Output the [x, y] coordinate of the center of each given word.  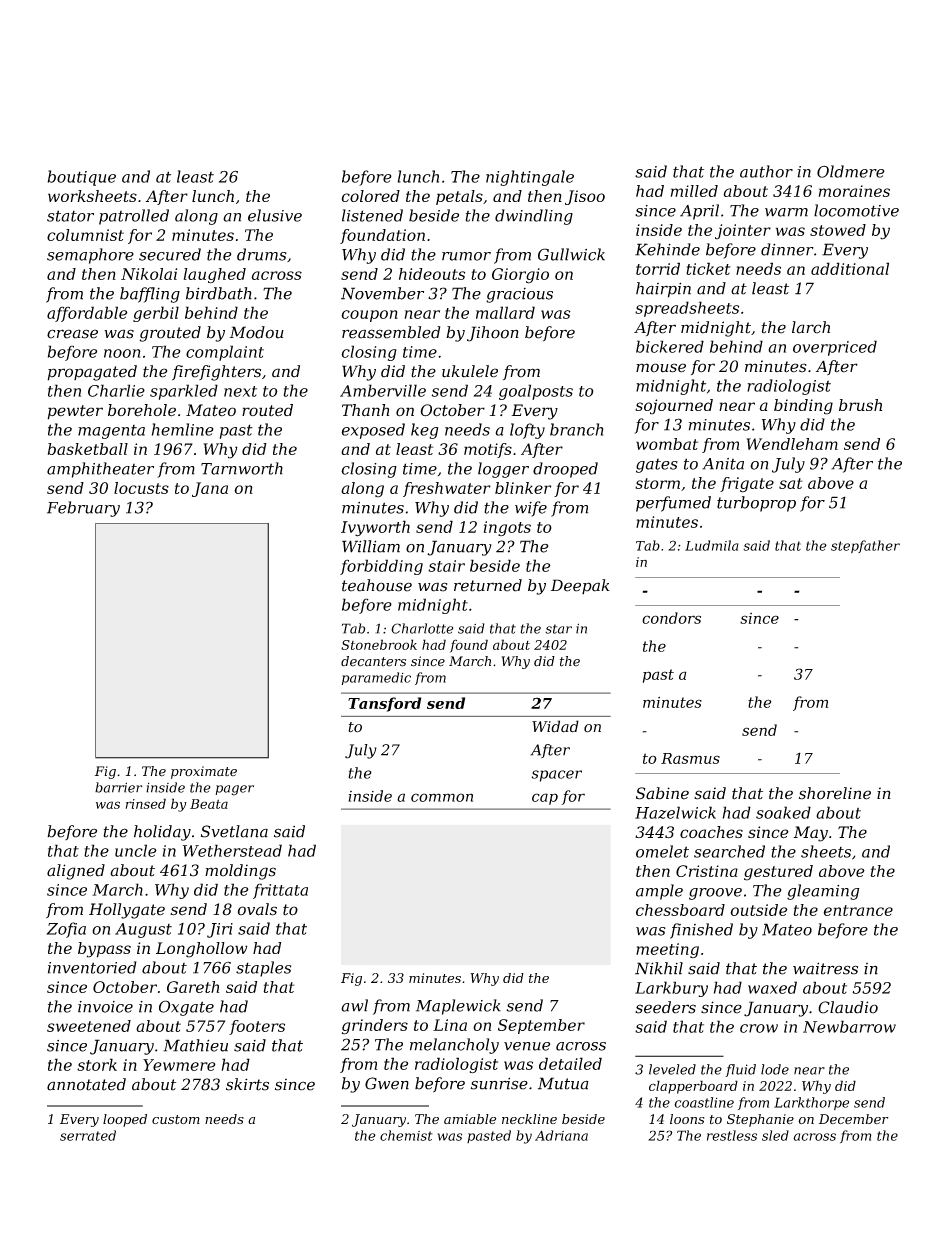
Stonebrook [379, 644]
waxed [772, 987]
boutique [81, 178]
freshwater [447, 489]
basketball [88, 449]
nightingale [530, 178]
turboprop [756, 504]
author [766, 171]
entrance [858, 910]
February [83, 509]
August [143, 930]
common [442, 797]
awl [354, 1005]
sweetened [89, 1026]
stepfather [865, 546]
